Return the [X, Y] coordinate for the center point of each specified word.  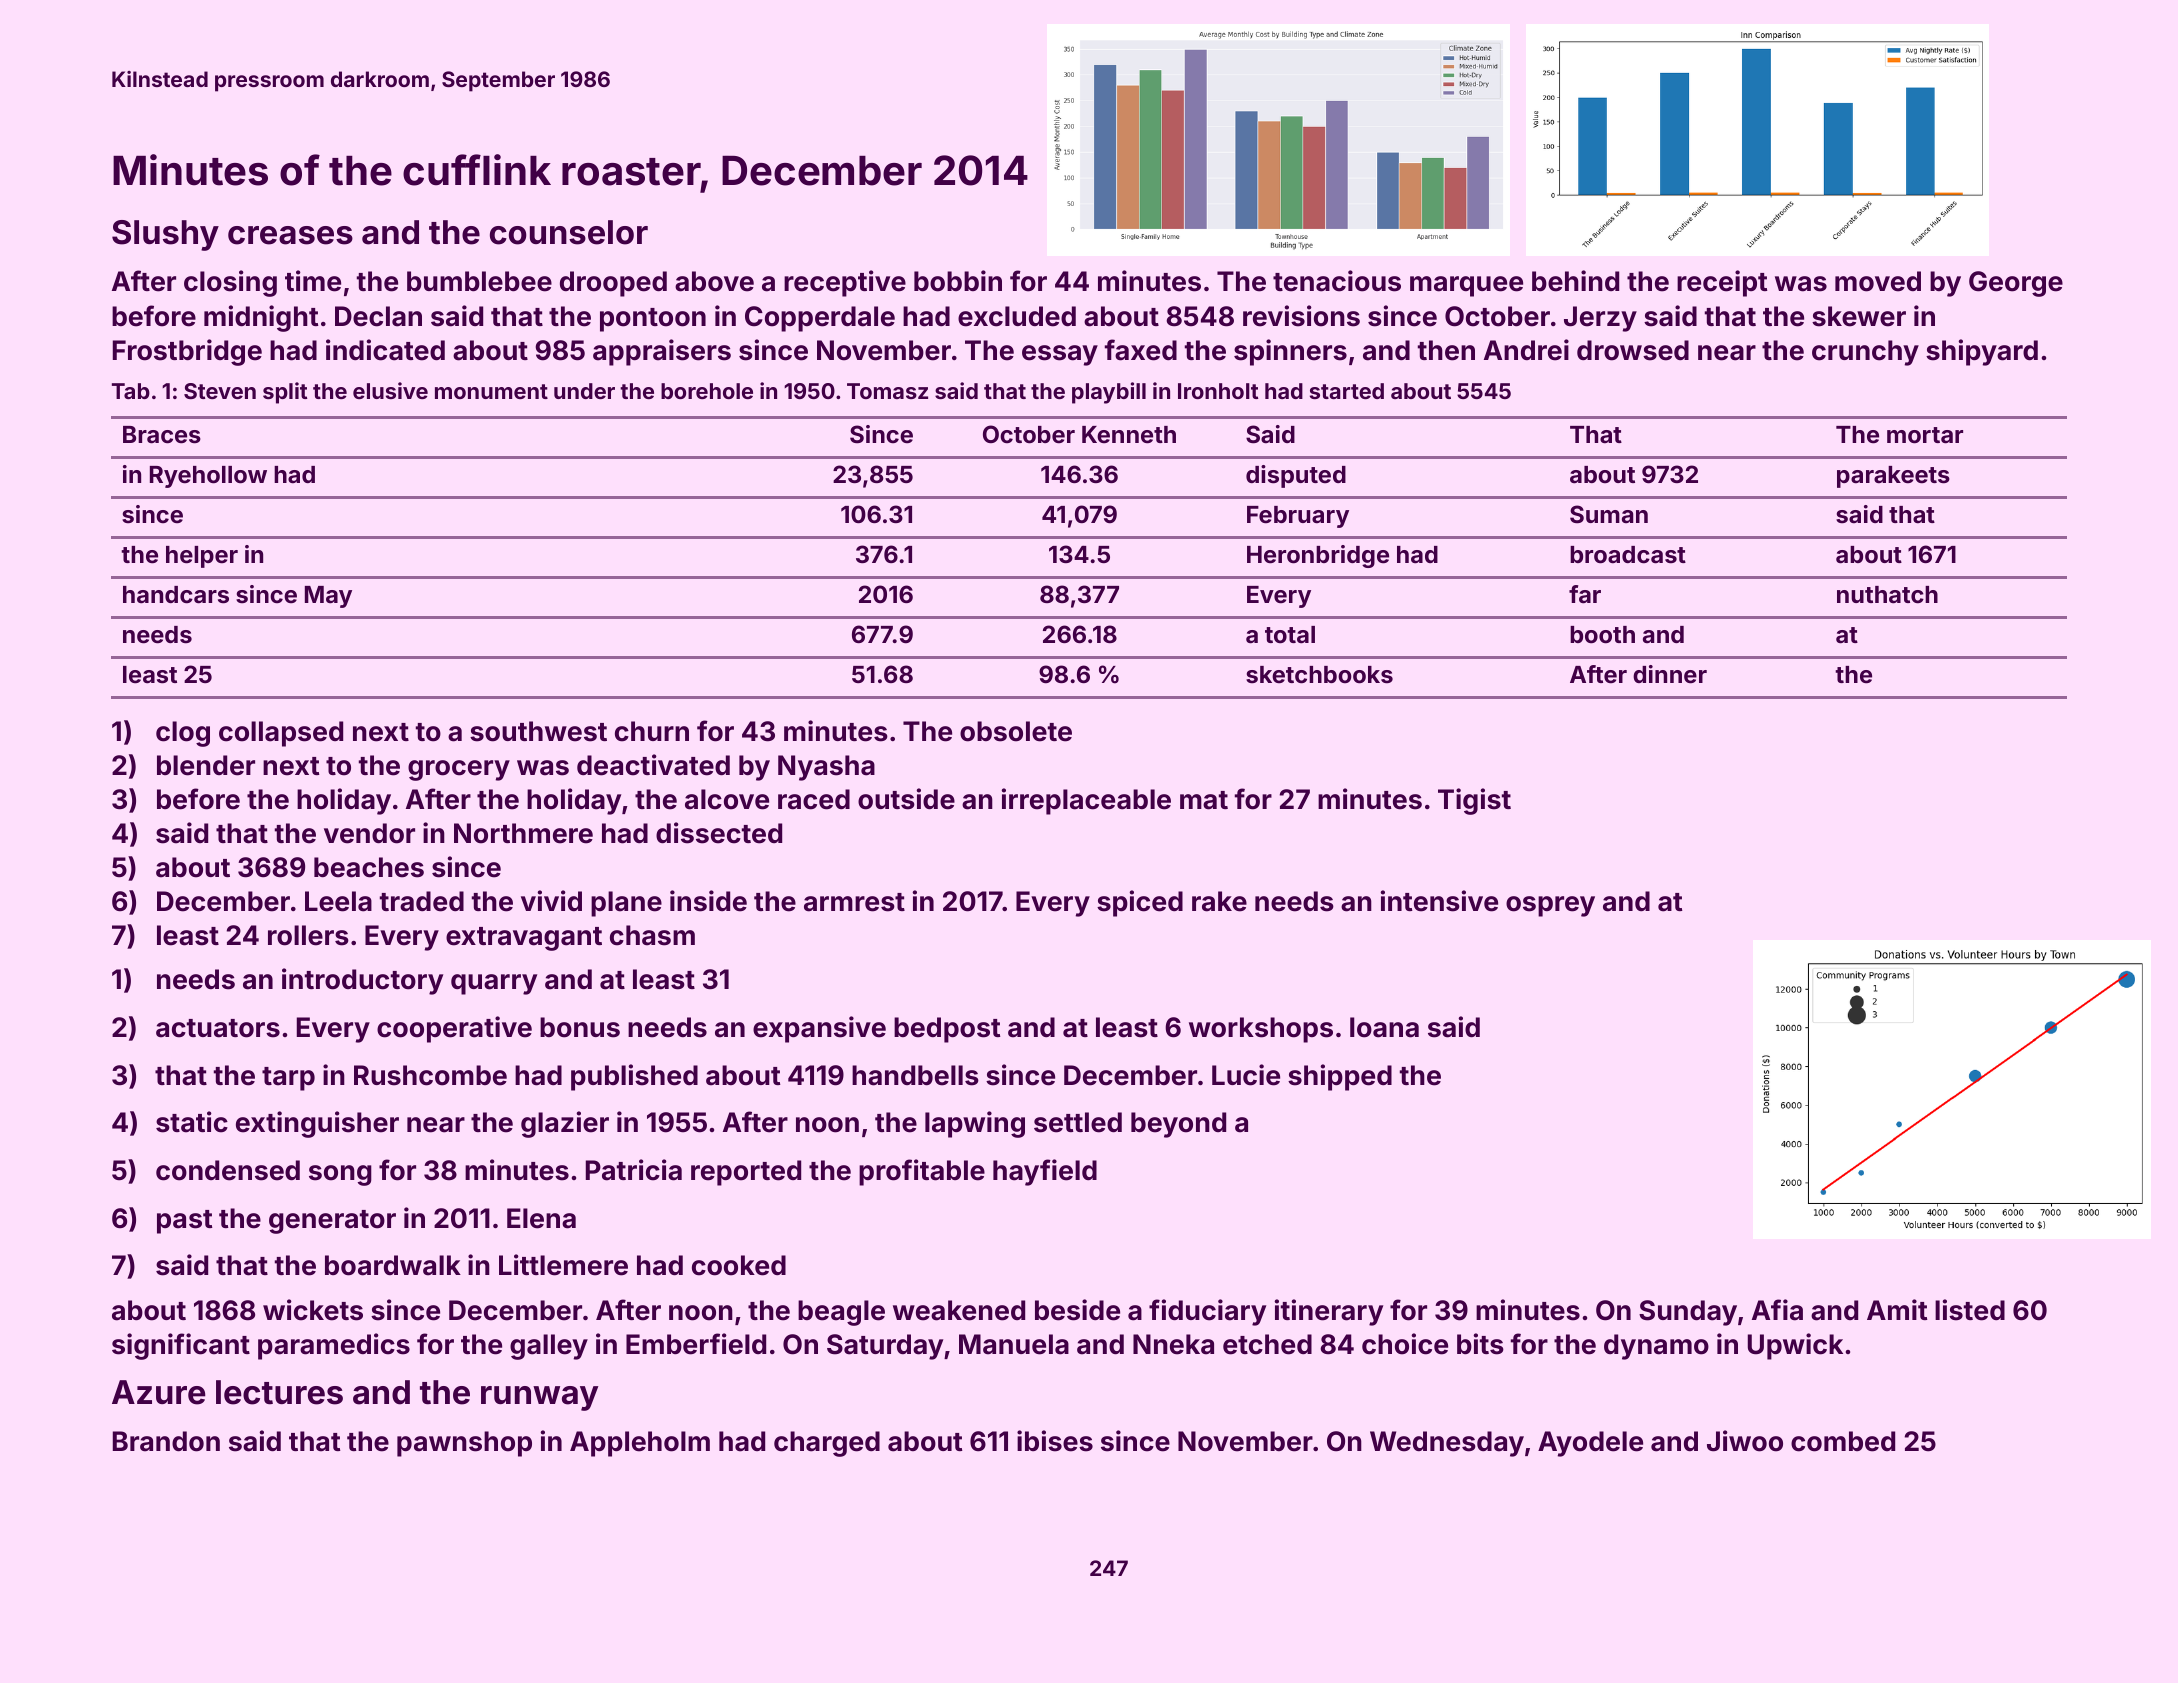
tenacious [1337, 281]
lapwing [975, 1124]
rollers [308, 935]
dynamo [1656, 1347]
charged [827, 1444]
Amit [1897, 1309]
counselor [569, 232]
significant [181, 1346]
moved [1878, 281]
